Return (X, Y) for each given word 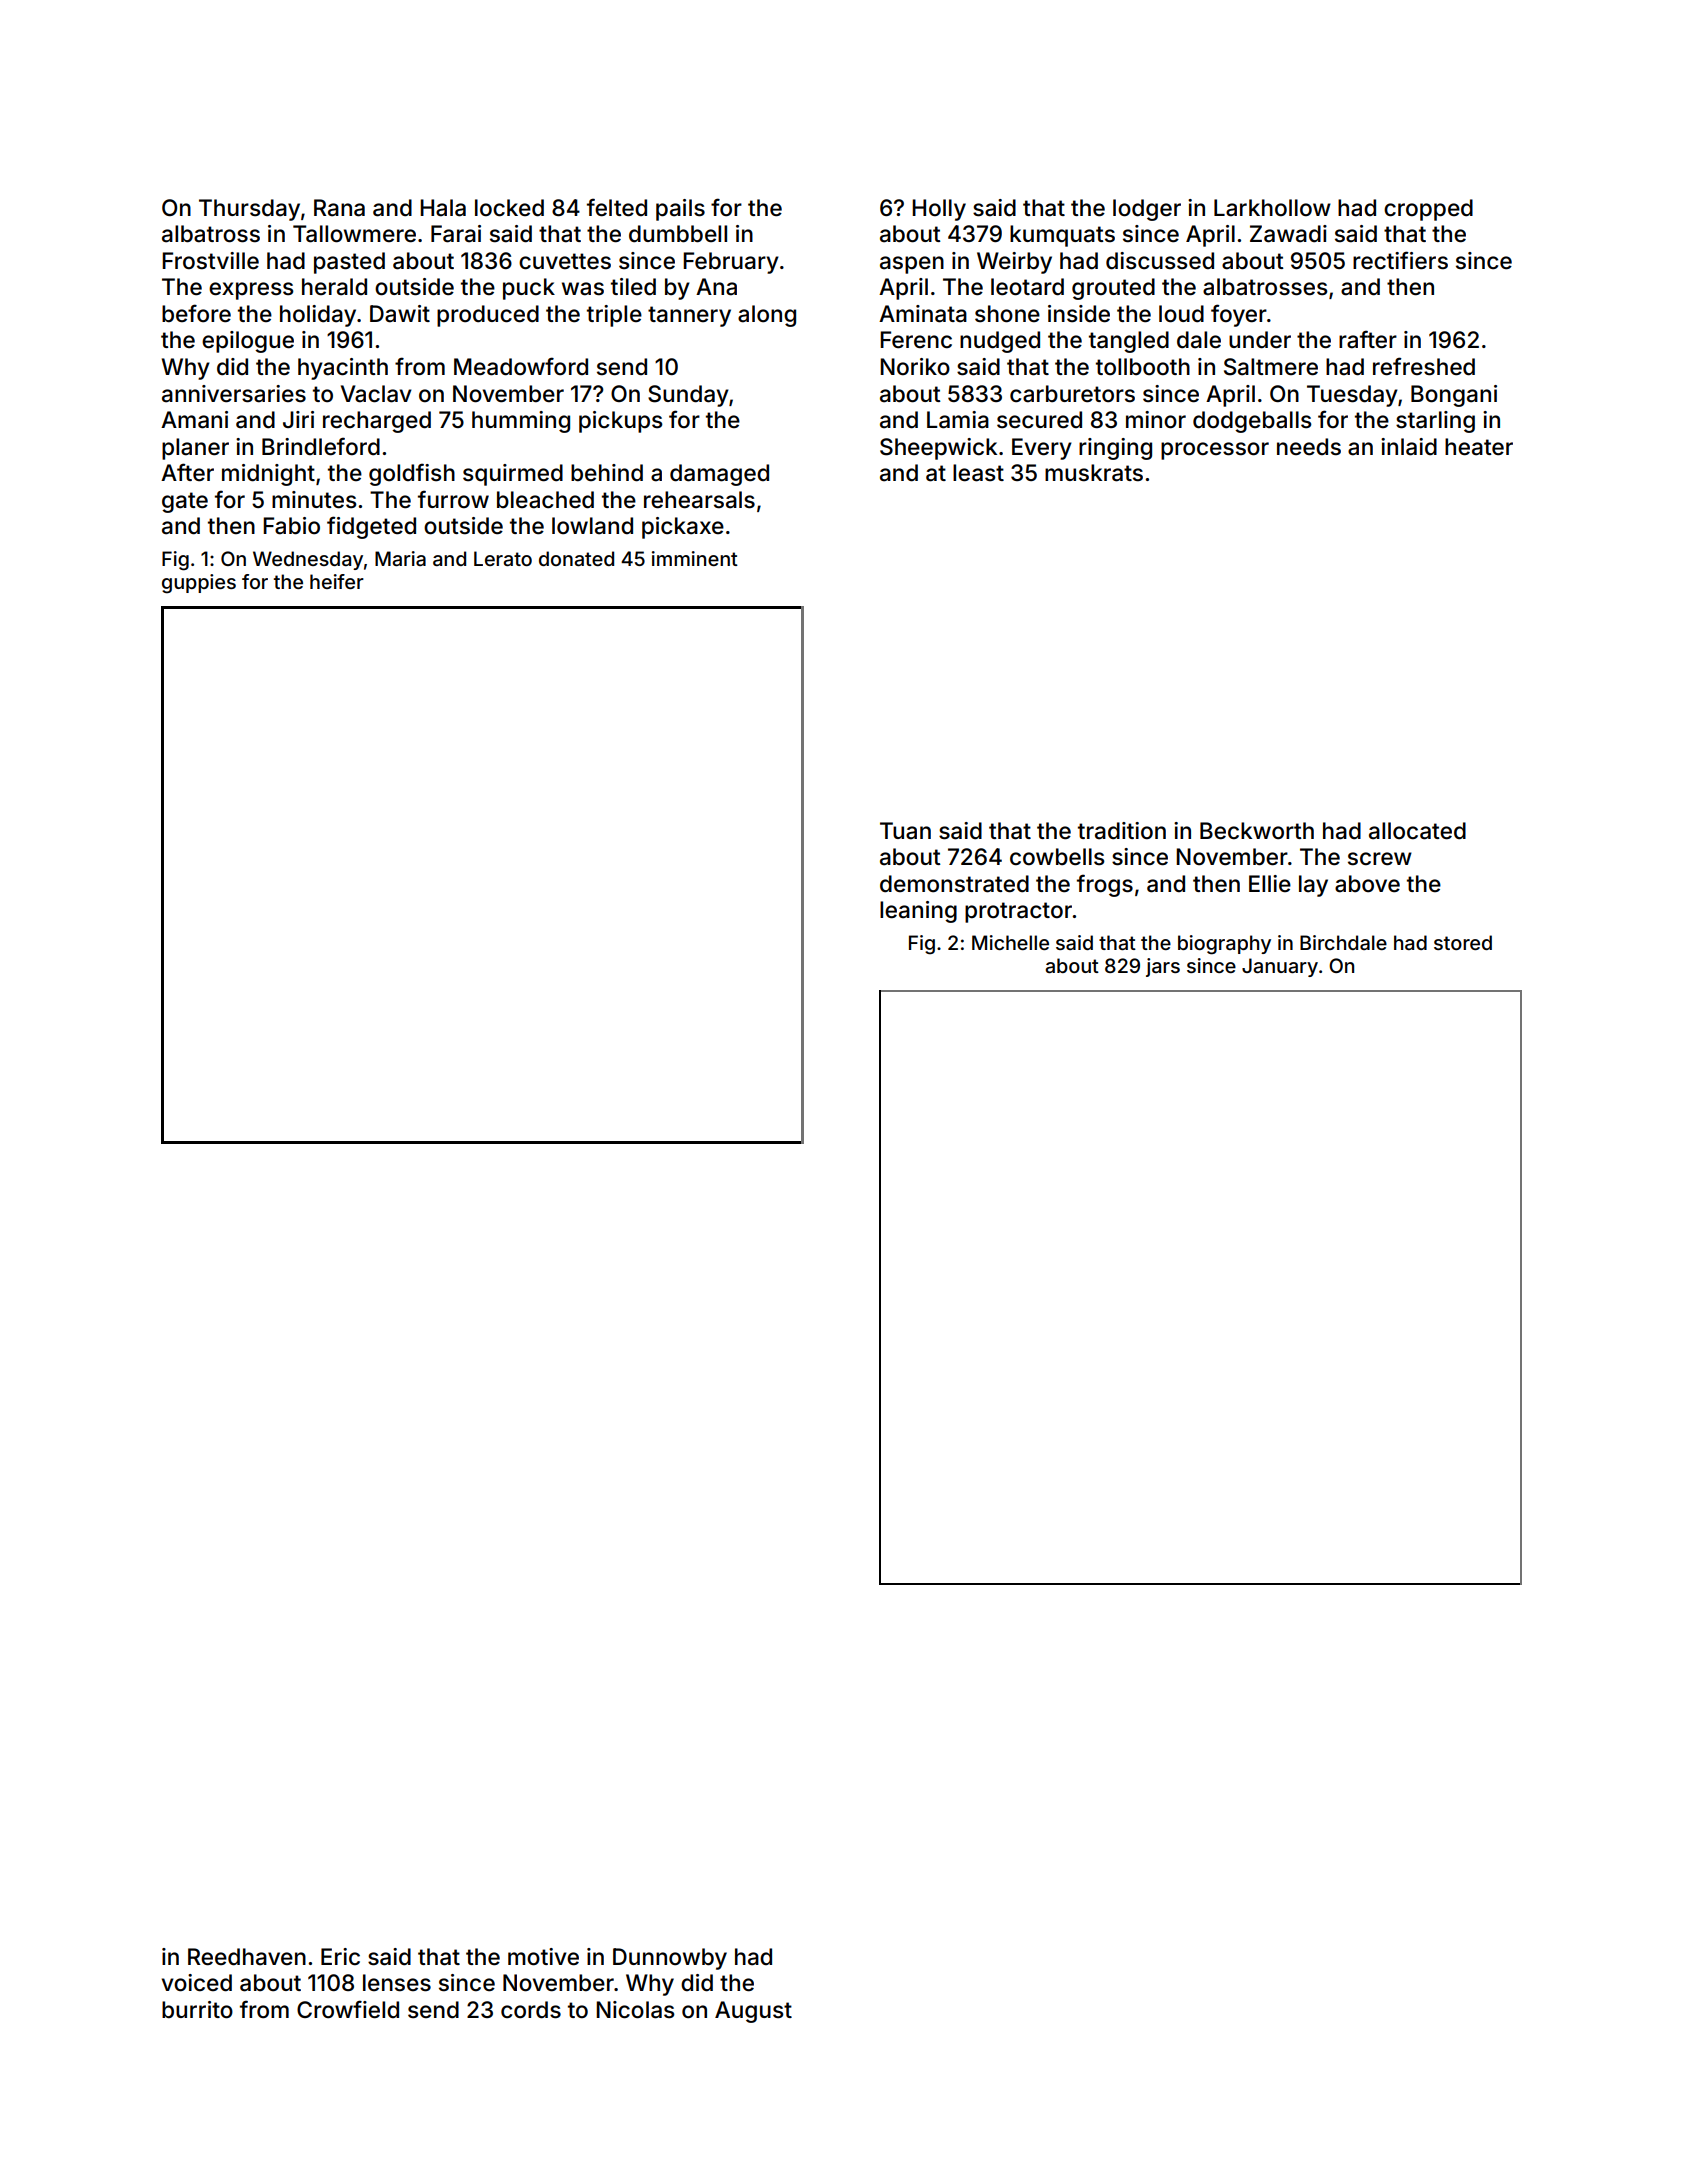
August (753, 2012)
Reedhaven (247, 1957)
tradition (1122, 831)
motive (543, 1957)
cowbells (1057, 857)
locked (509, 208)
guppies (199, 584)
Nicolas (635, 2010)
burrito (197, 2010)
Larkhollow (1272, 208)
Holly (939, 210)
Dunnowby (670, 1959)
